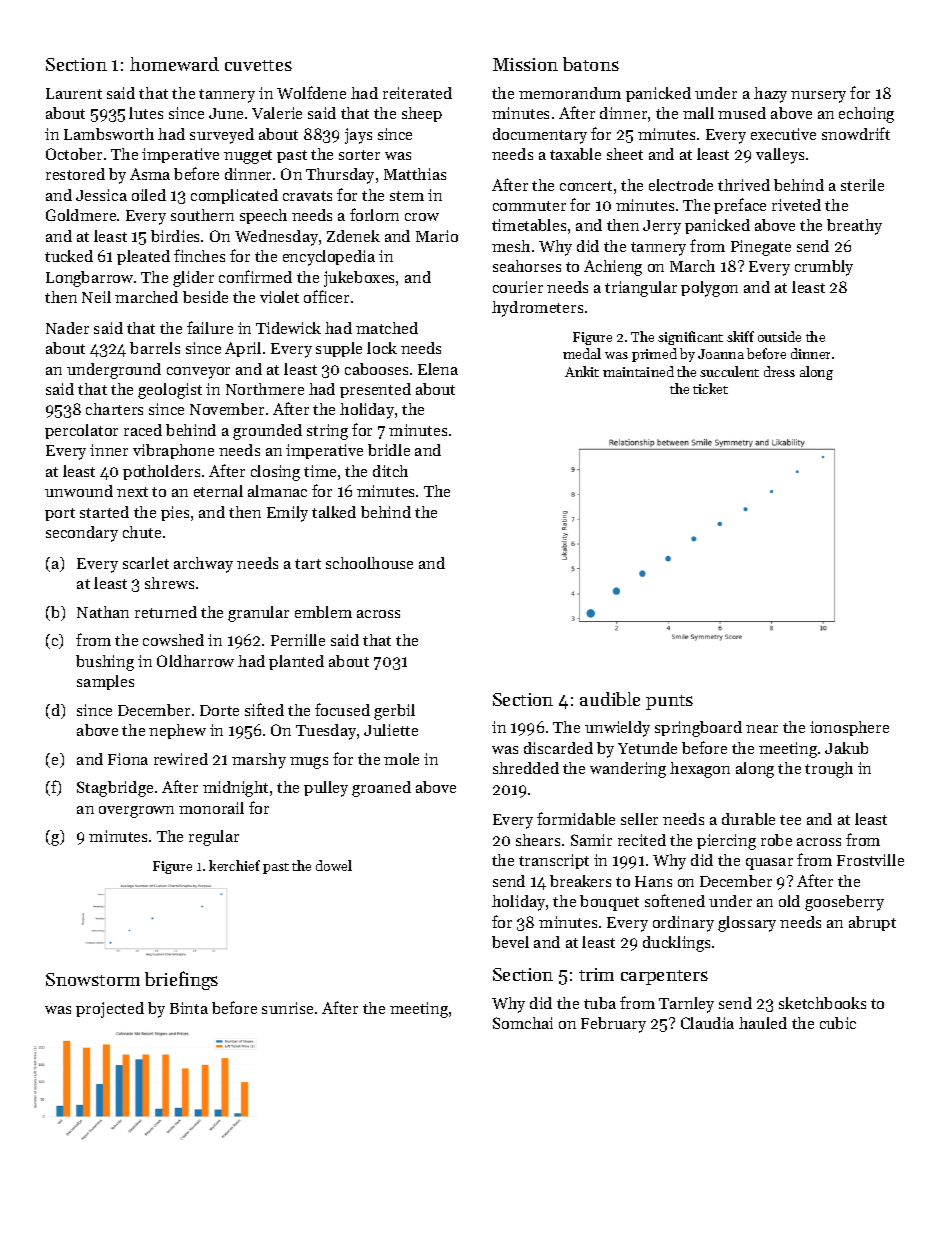 The width and height of the image is (952, 1233). I want to click on schoolhouse, so click(369, 563).
